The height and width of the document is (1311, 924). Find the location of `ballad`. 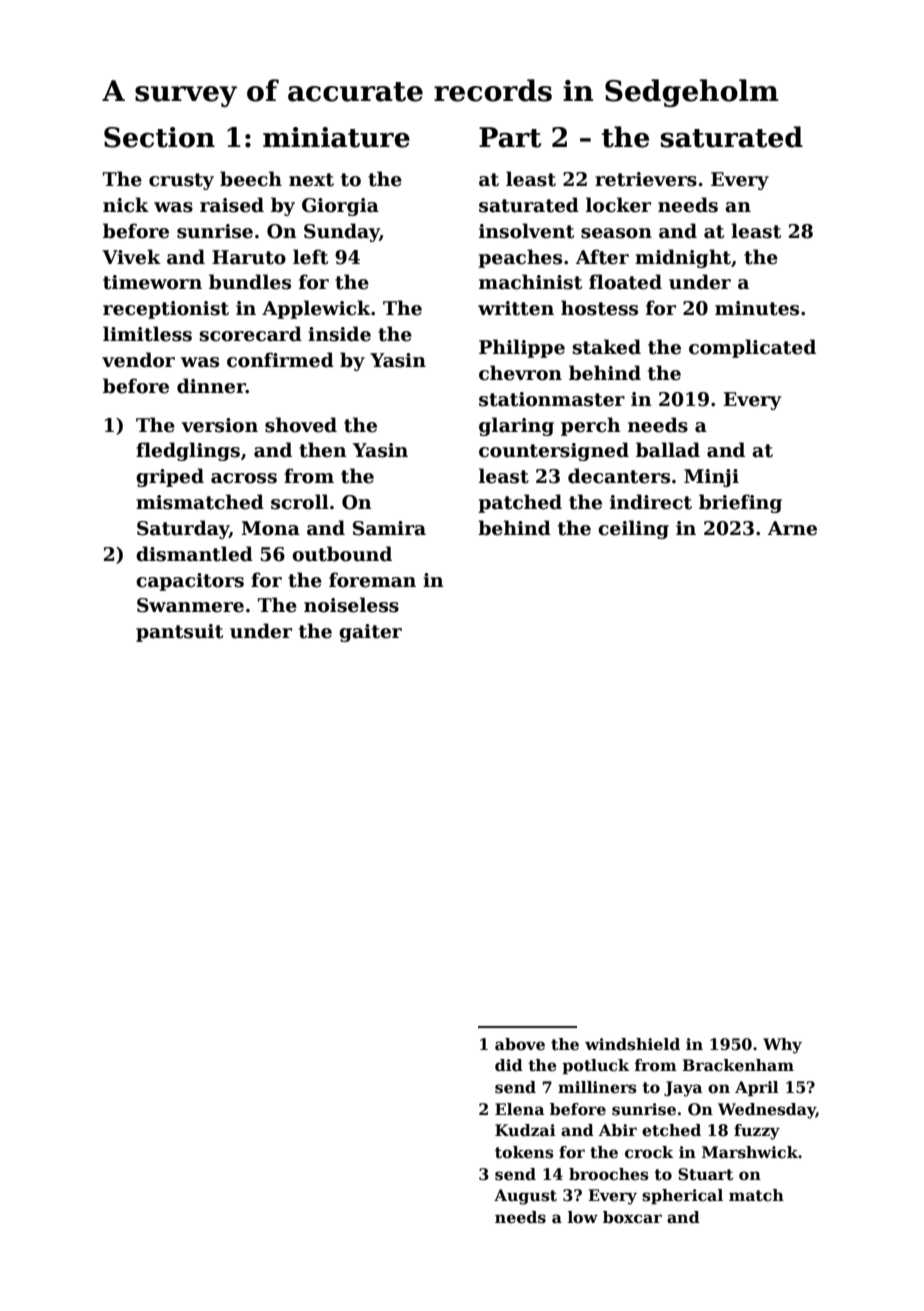

ballad is located at coordinates (668, 450).
